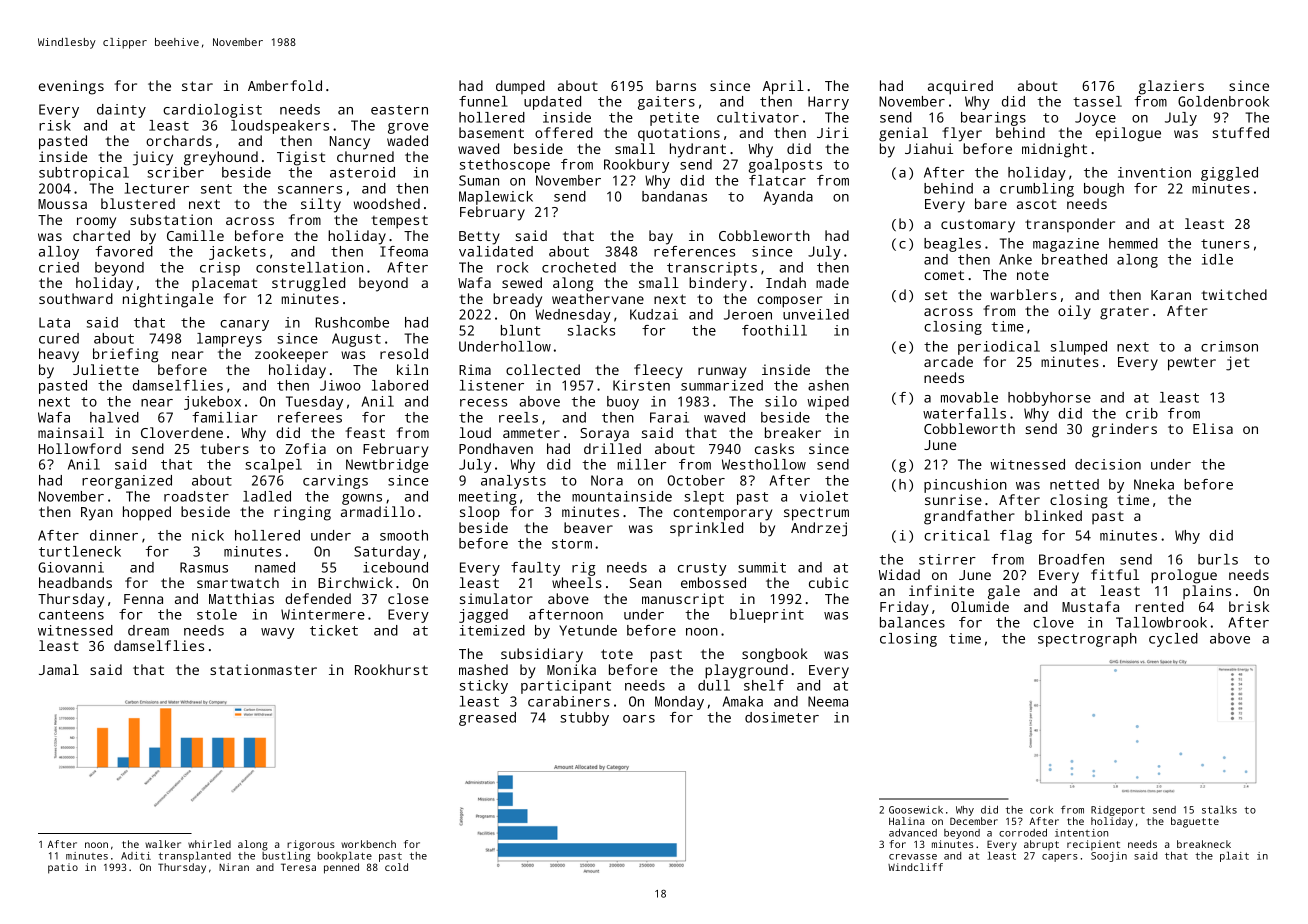 The height and width of the image is (924, 1308). What do you see at coordinates (1171, 87) in the image?
I see `glaziers` at bounding box center [1171, 87].
